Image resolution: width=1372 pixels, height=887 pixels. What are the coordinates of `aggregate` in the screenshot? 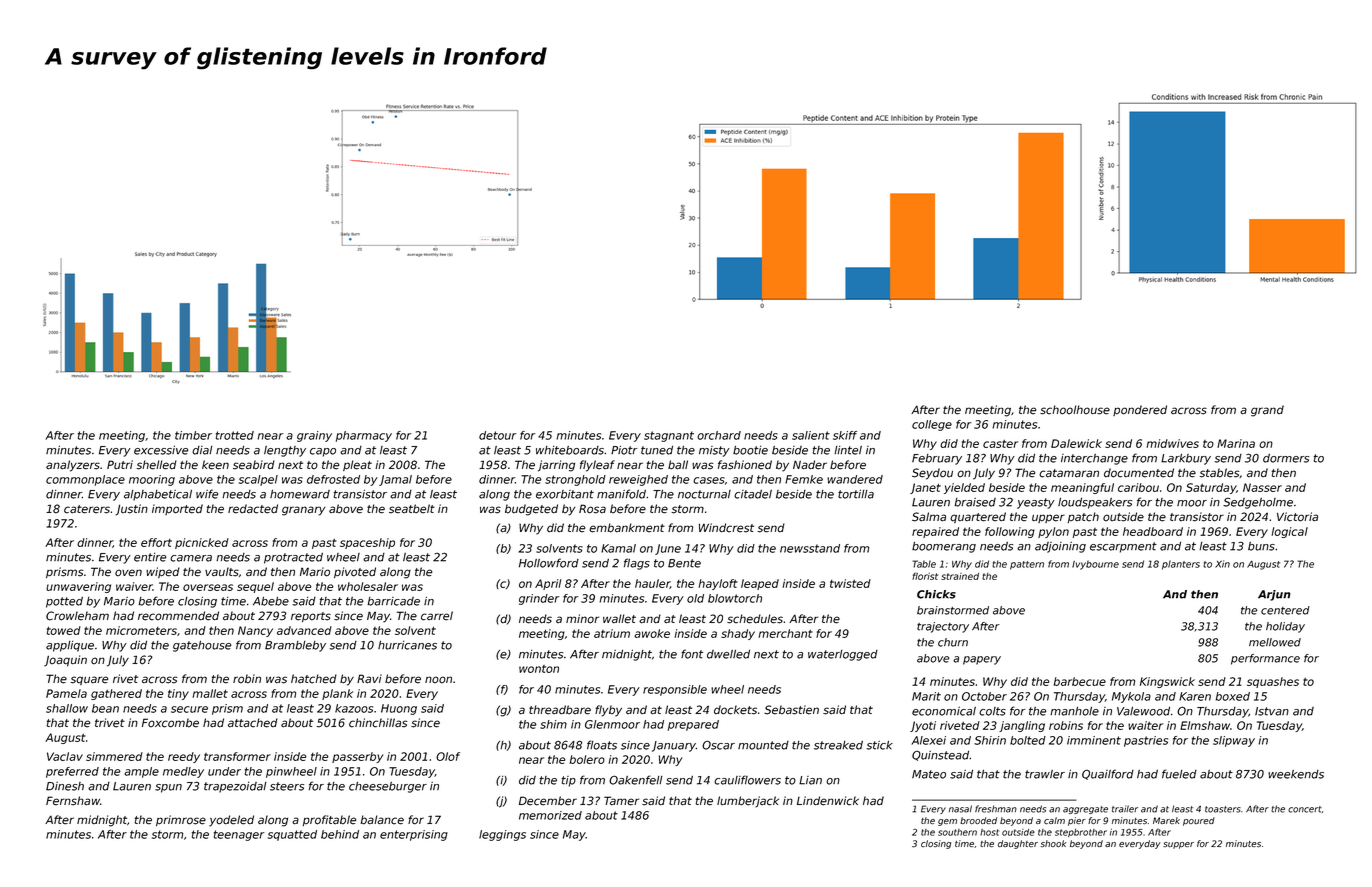 It's located at (1085, 810).
